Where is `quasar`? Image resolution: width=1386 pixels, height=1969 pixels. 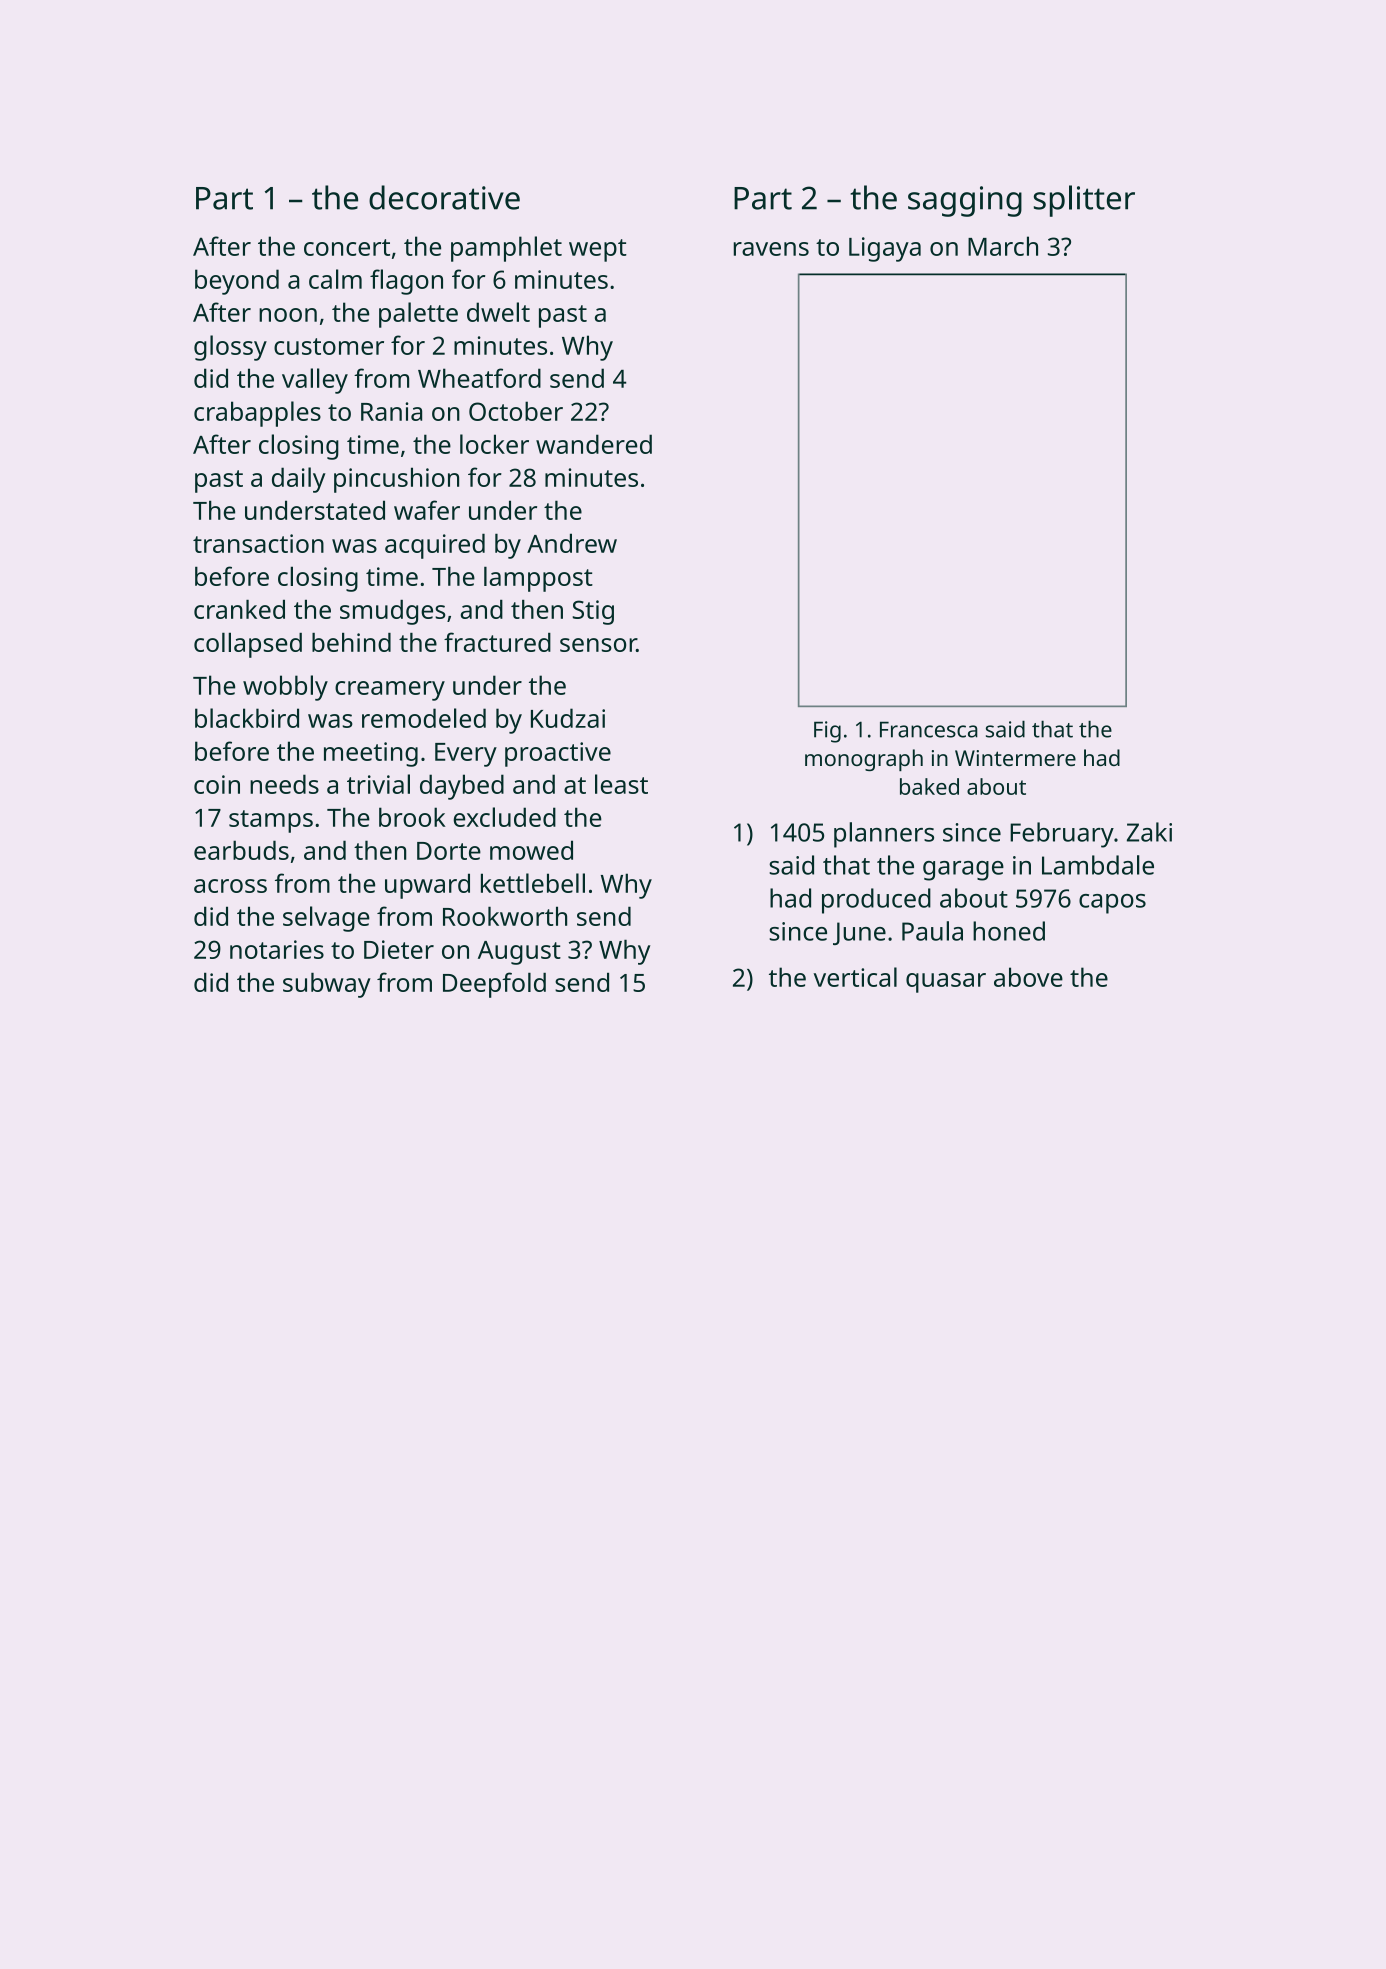 quasar is located at coordinates (946, 983).
